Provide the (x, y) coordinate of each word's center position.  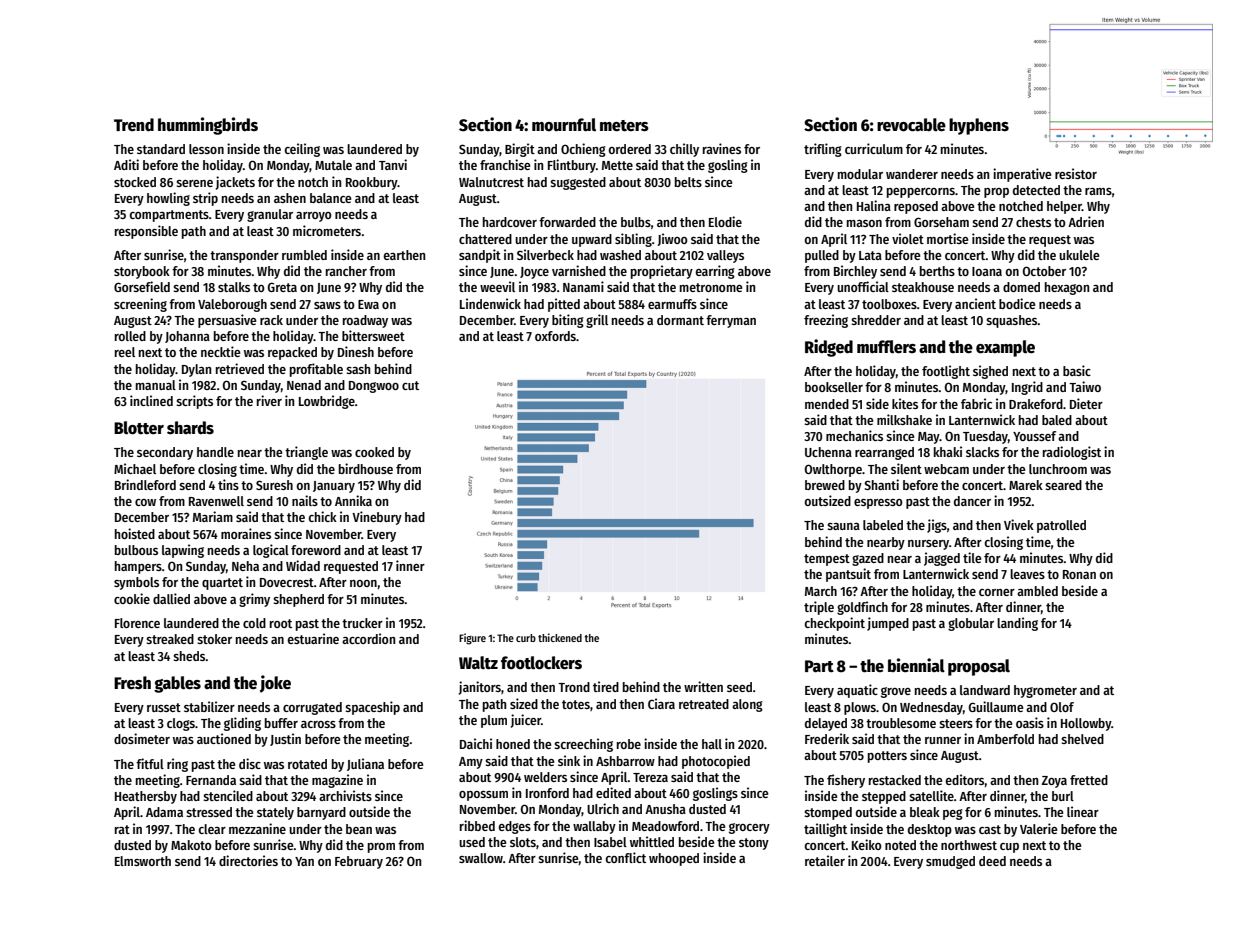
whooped (674, 859)
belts (688, 182)
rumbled (304, 255)
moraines (246, 533)
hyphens (979, 126)
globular (971, 624)
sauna (843, 526)
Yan (304, 861)
